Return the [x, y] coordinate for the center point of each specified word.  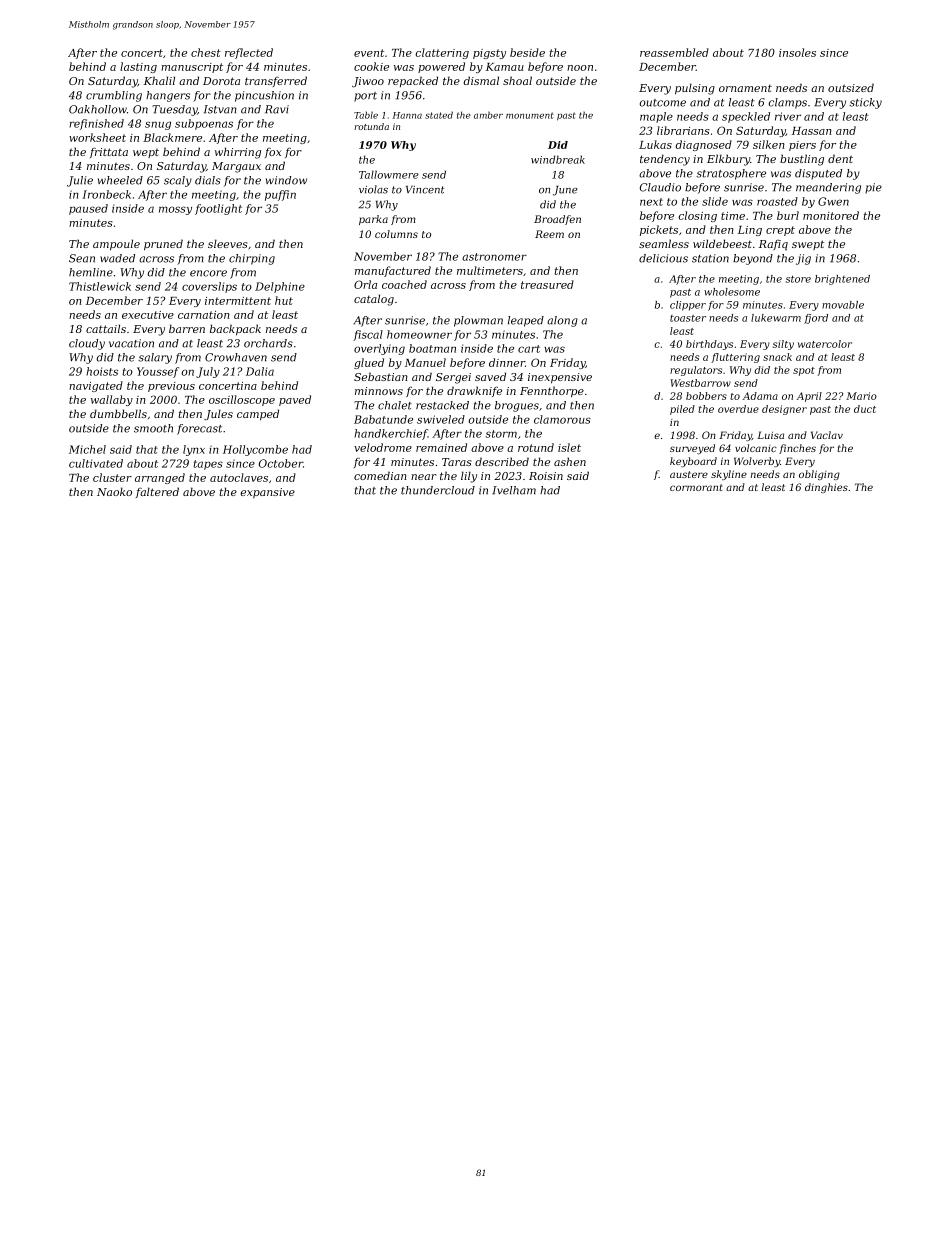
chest [206, 52]
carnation [204, 315]
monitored [831, 215]
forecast [199, 429]
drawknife [474, 391]
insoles [797, 52]
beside [527, 52]
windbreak [558, 159]
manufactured [393, 271]
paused [88, 209]
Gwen [833, 201]
